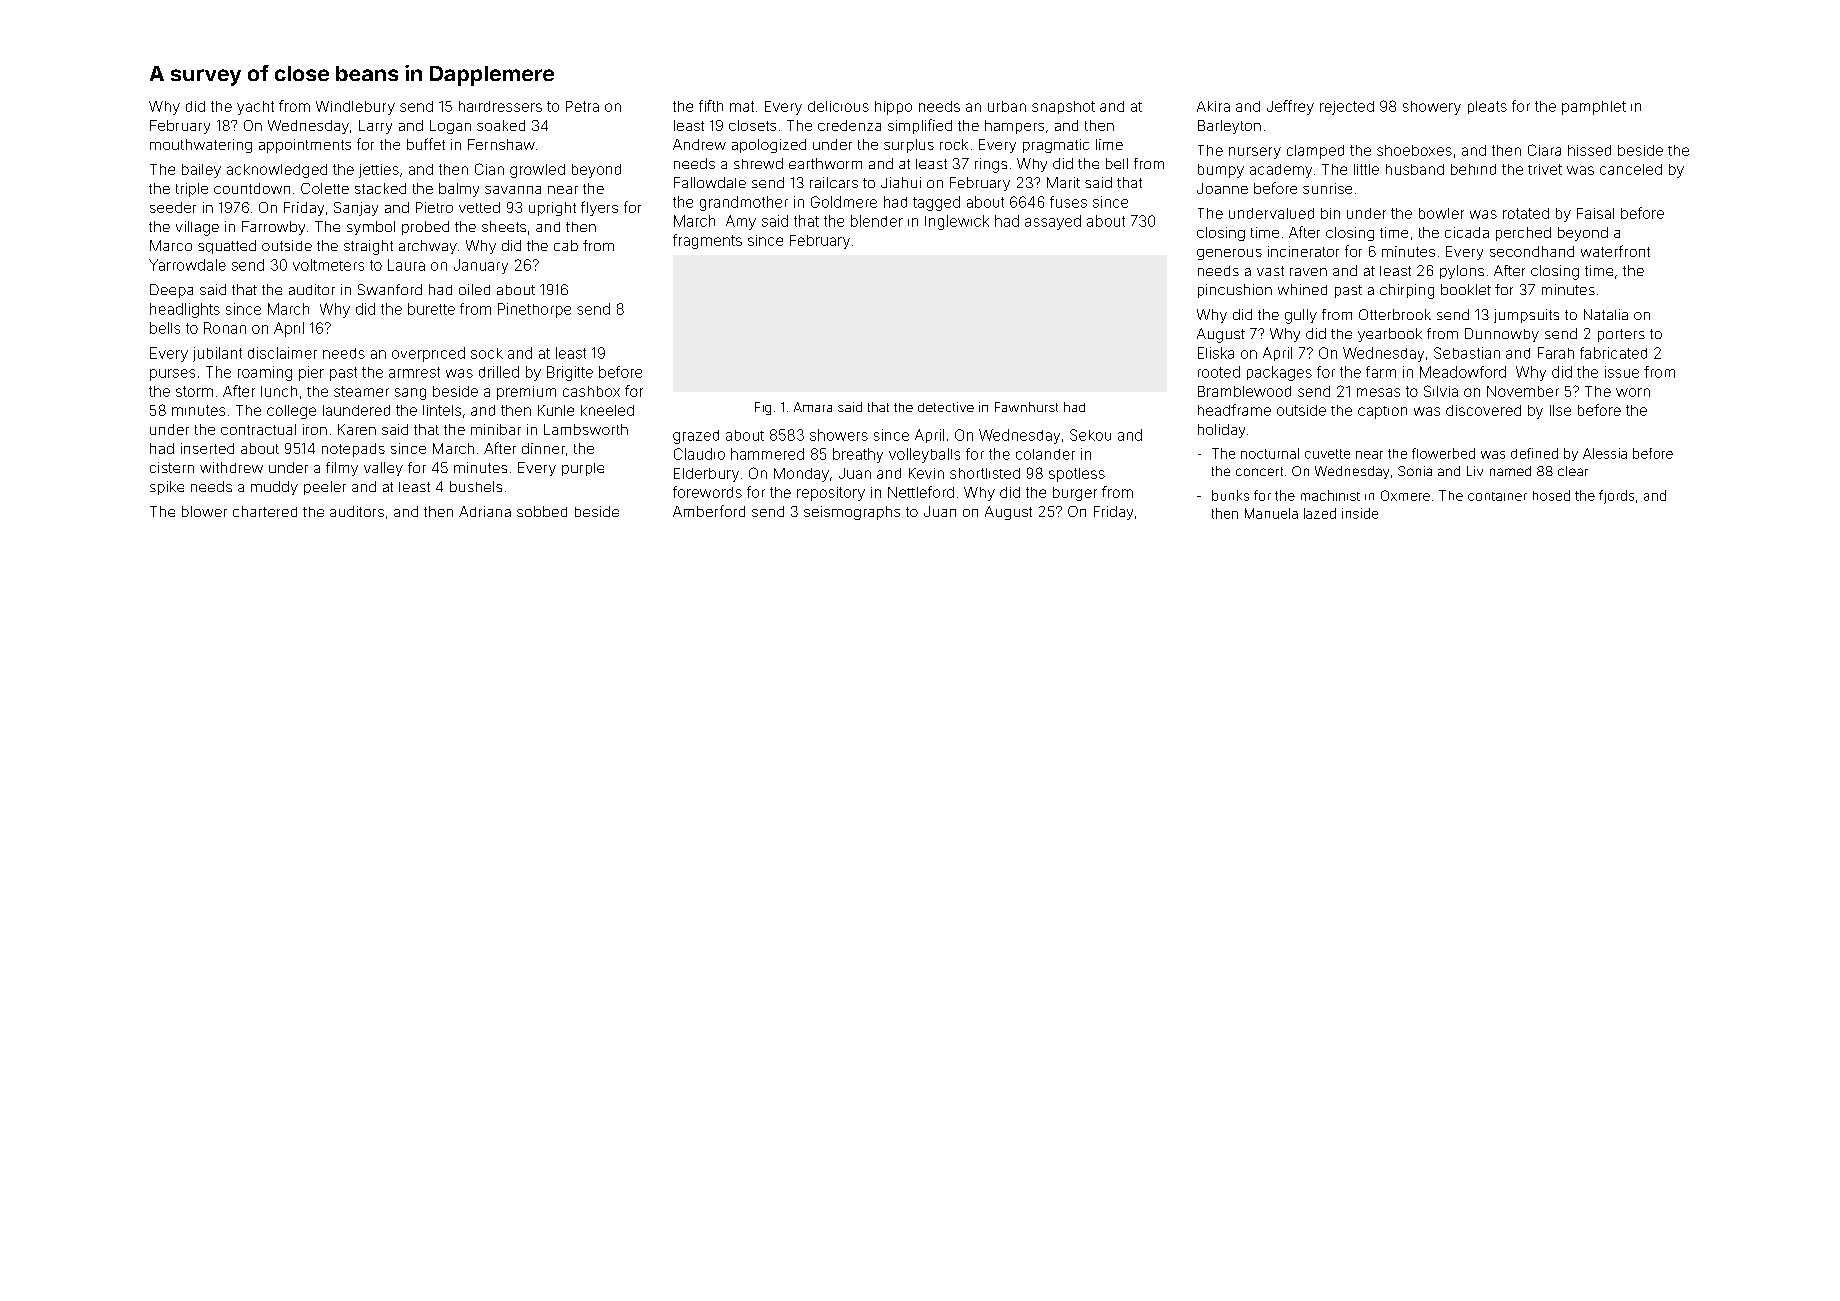  Describe the element at coordinates (1026, 407) in the image. I see `Fawnhurst` at that location.
